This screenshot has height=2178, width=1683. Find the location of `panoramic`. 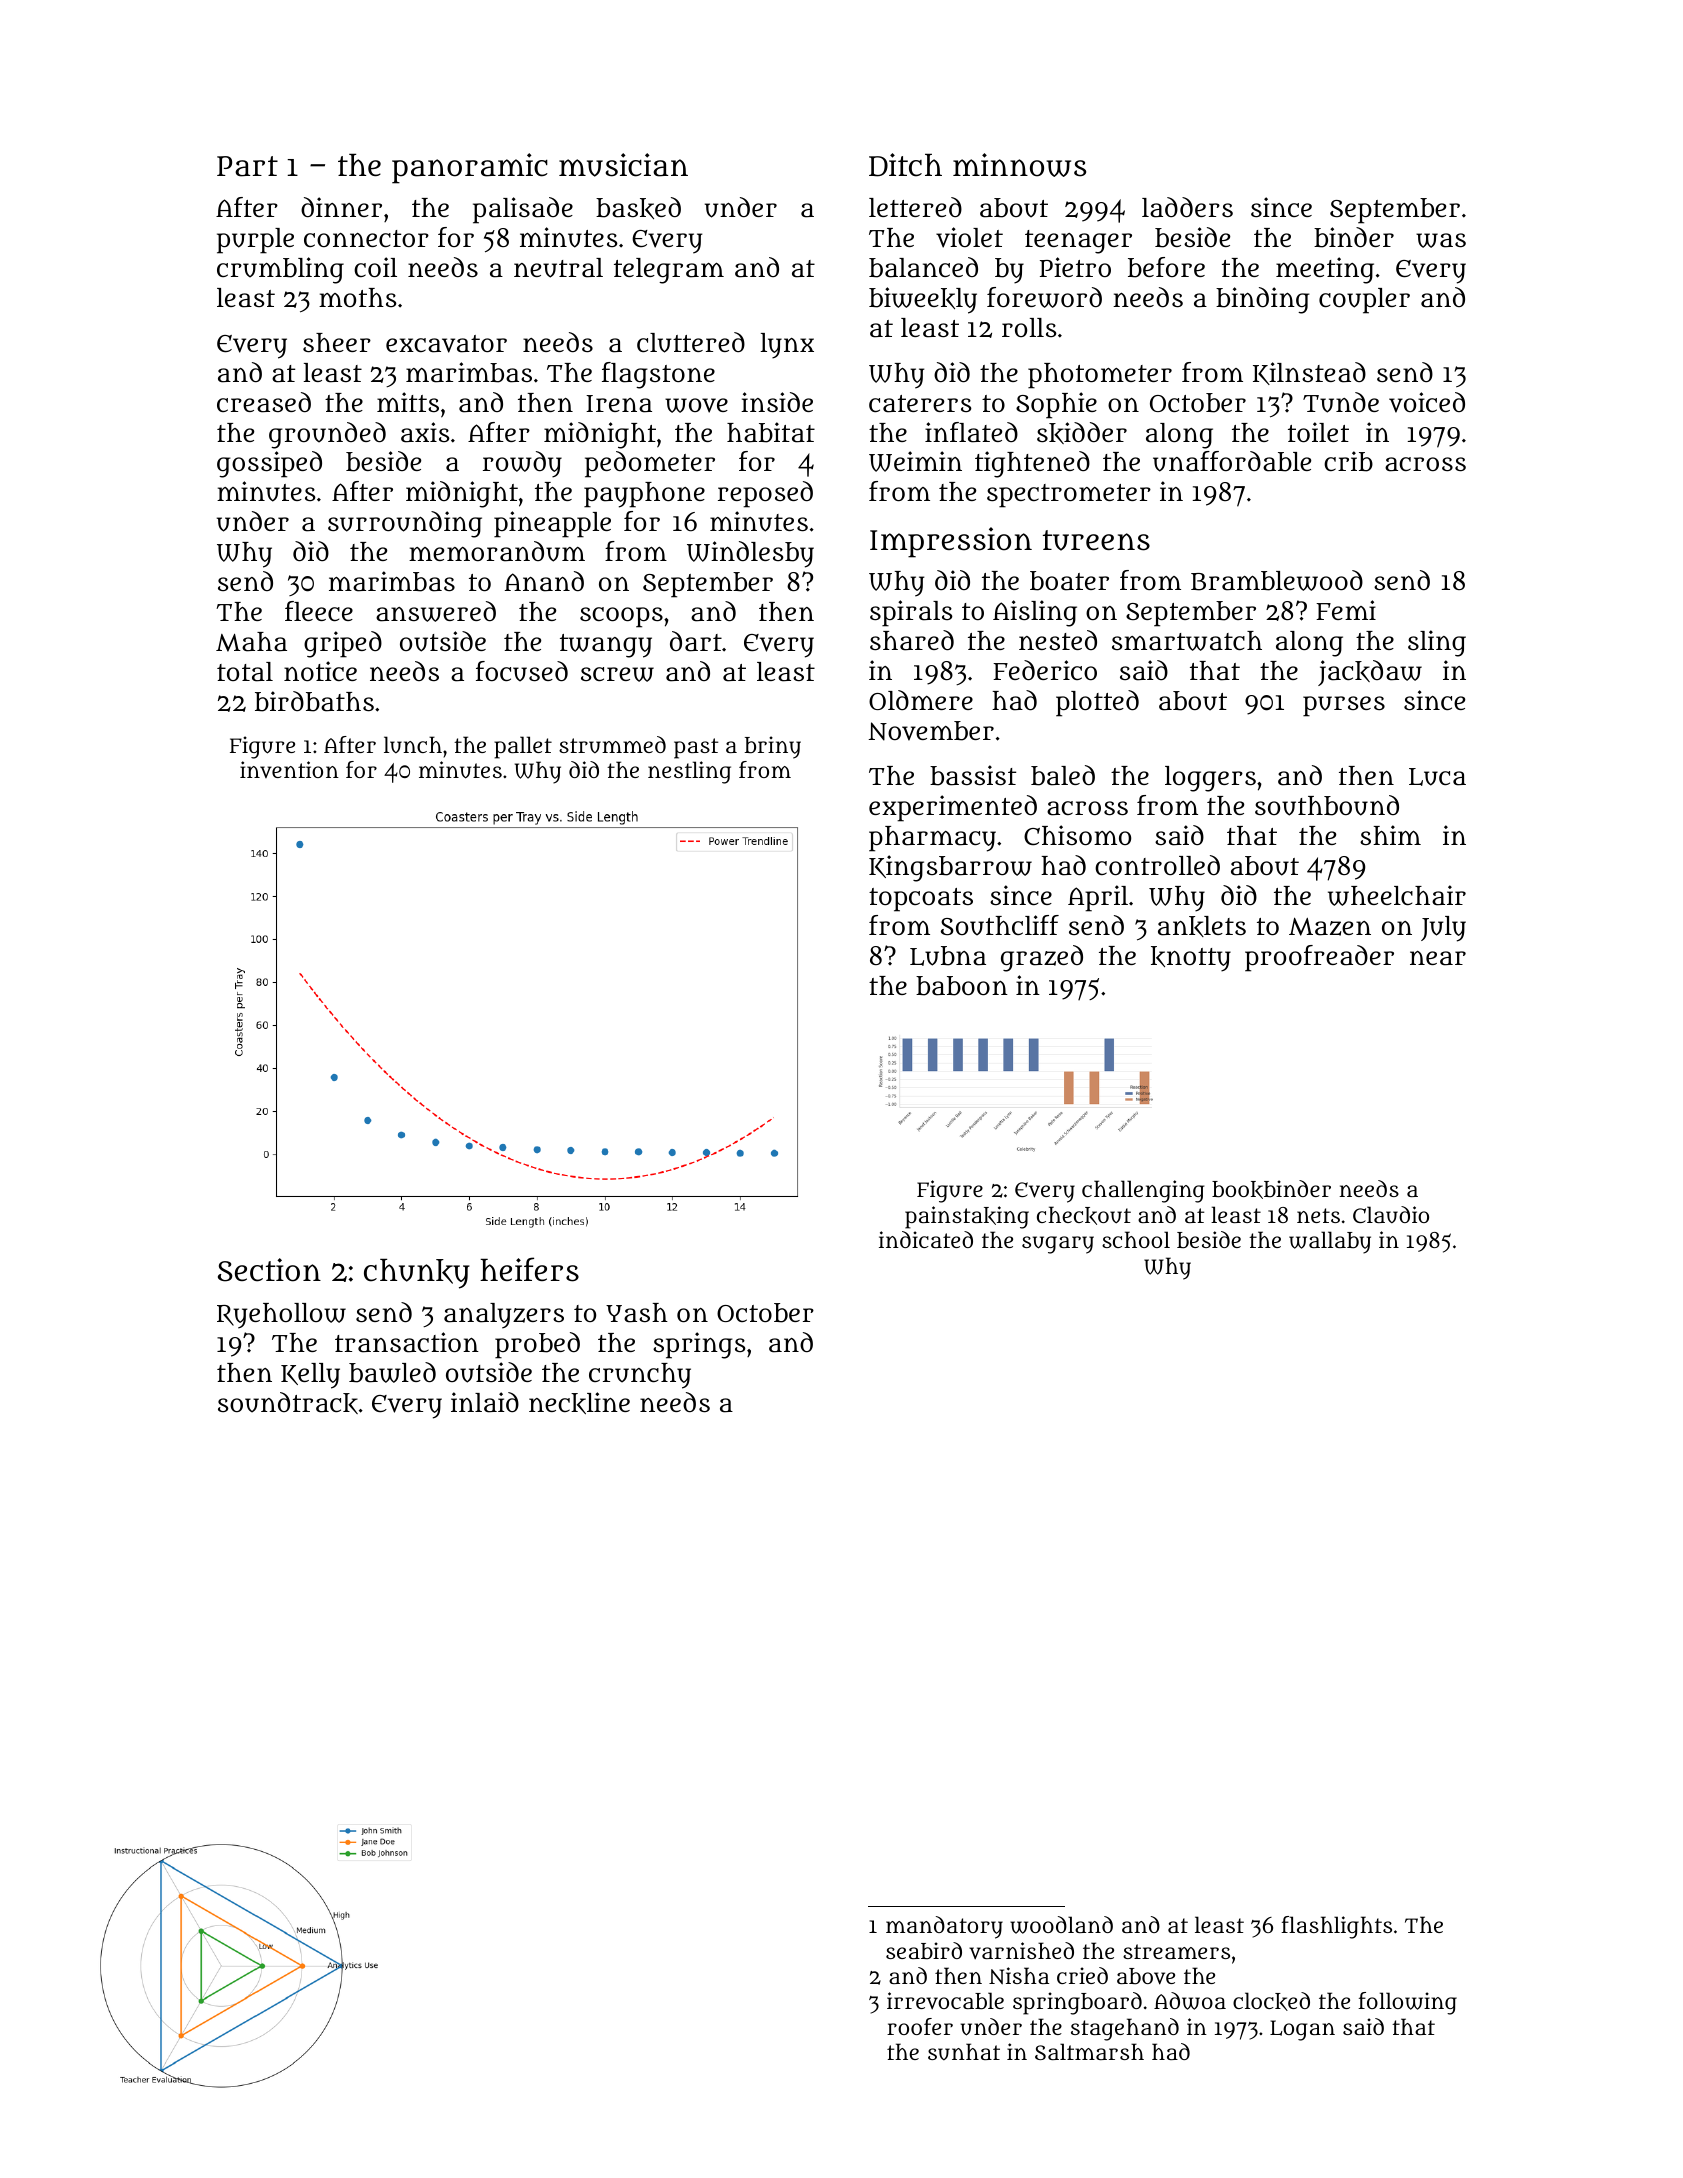

panoramic is located at coordinates (470, 168).
